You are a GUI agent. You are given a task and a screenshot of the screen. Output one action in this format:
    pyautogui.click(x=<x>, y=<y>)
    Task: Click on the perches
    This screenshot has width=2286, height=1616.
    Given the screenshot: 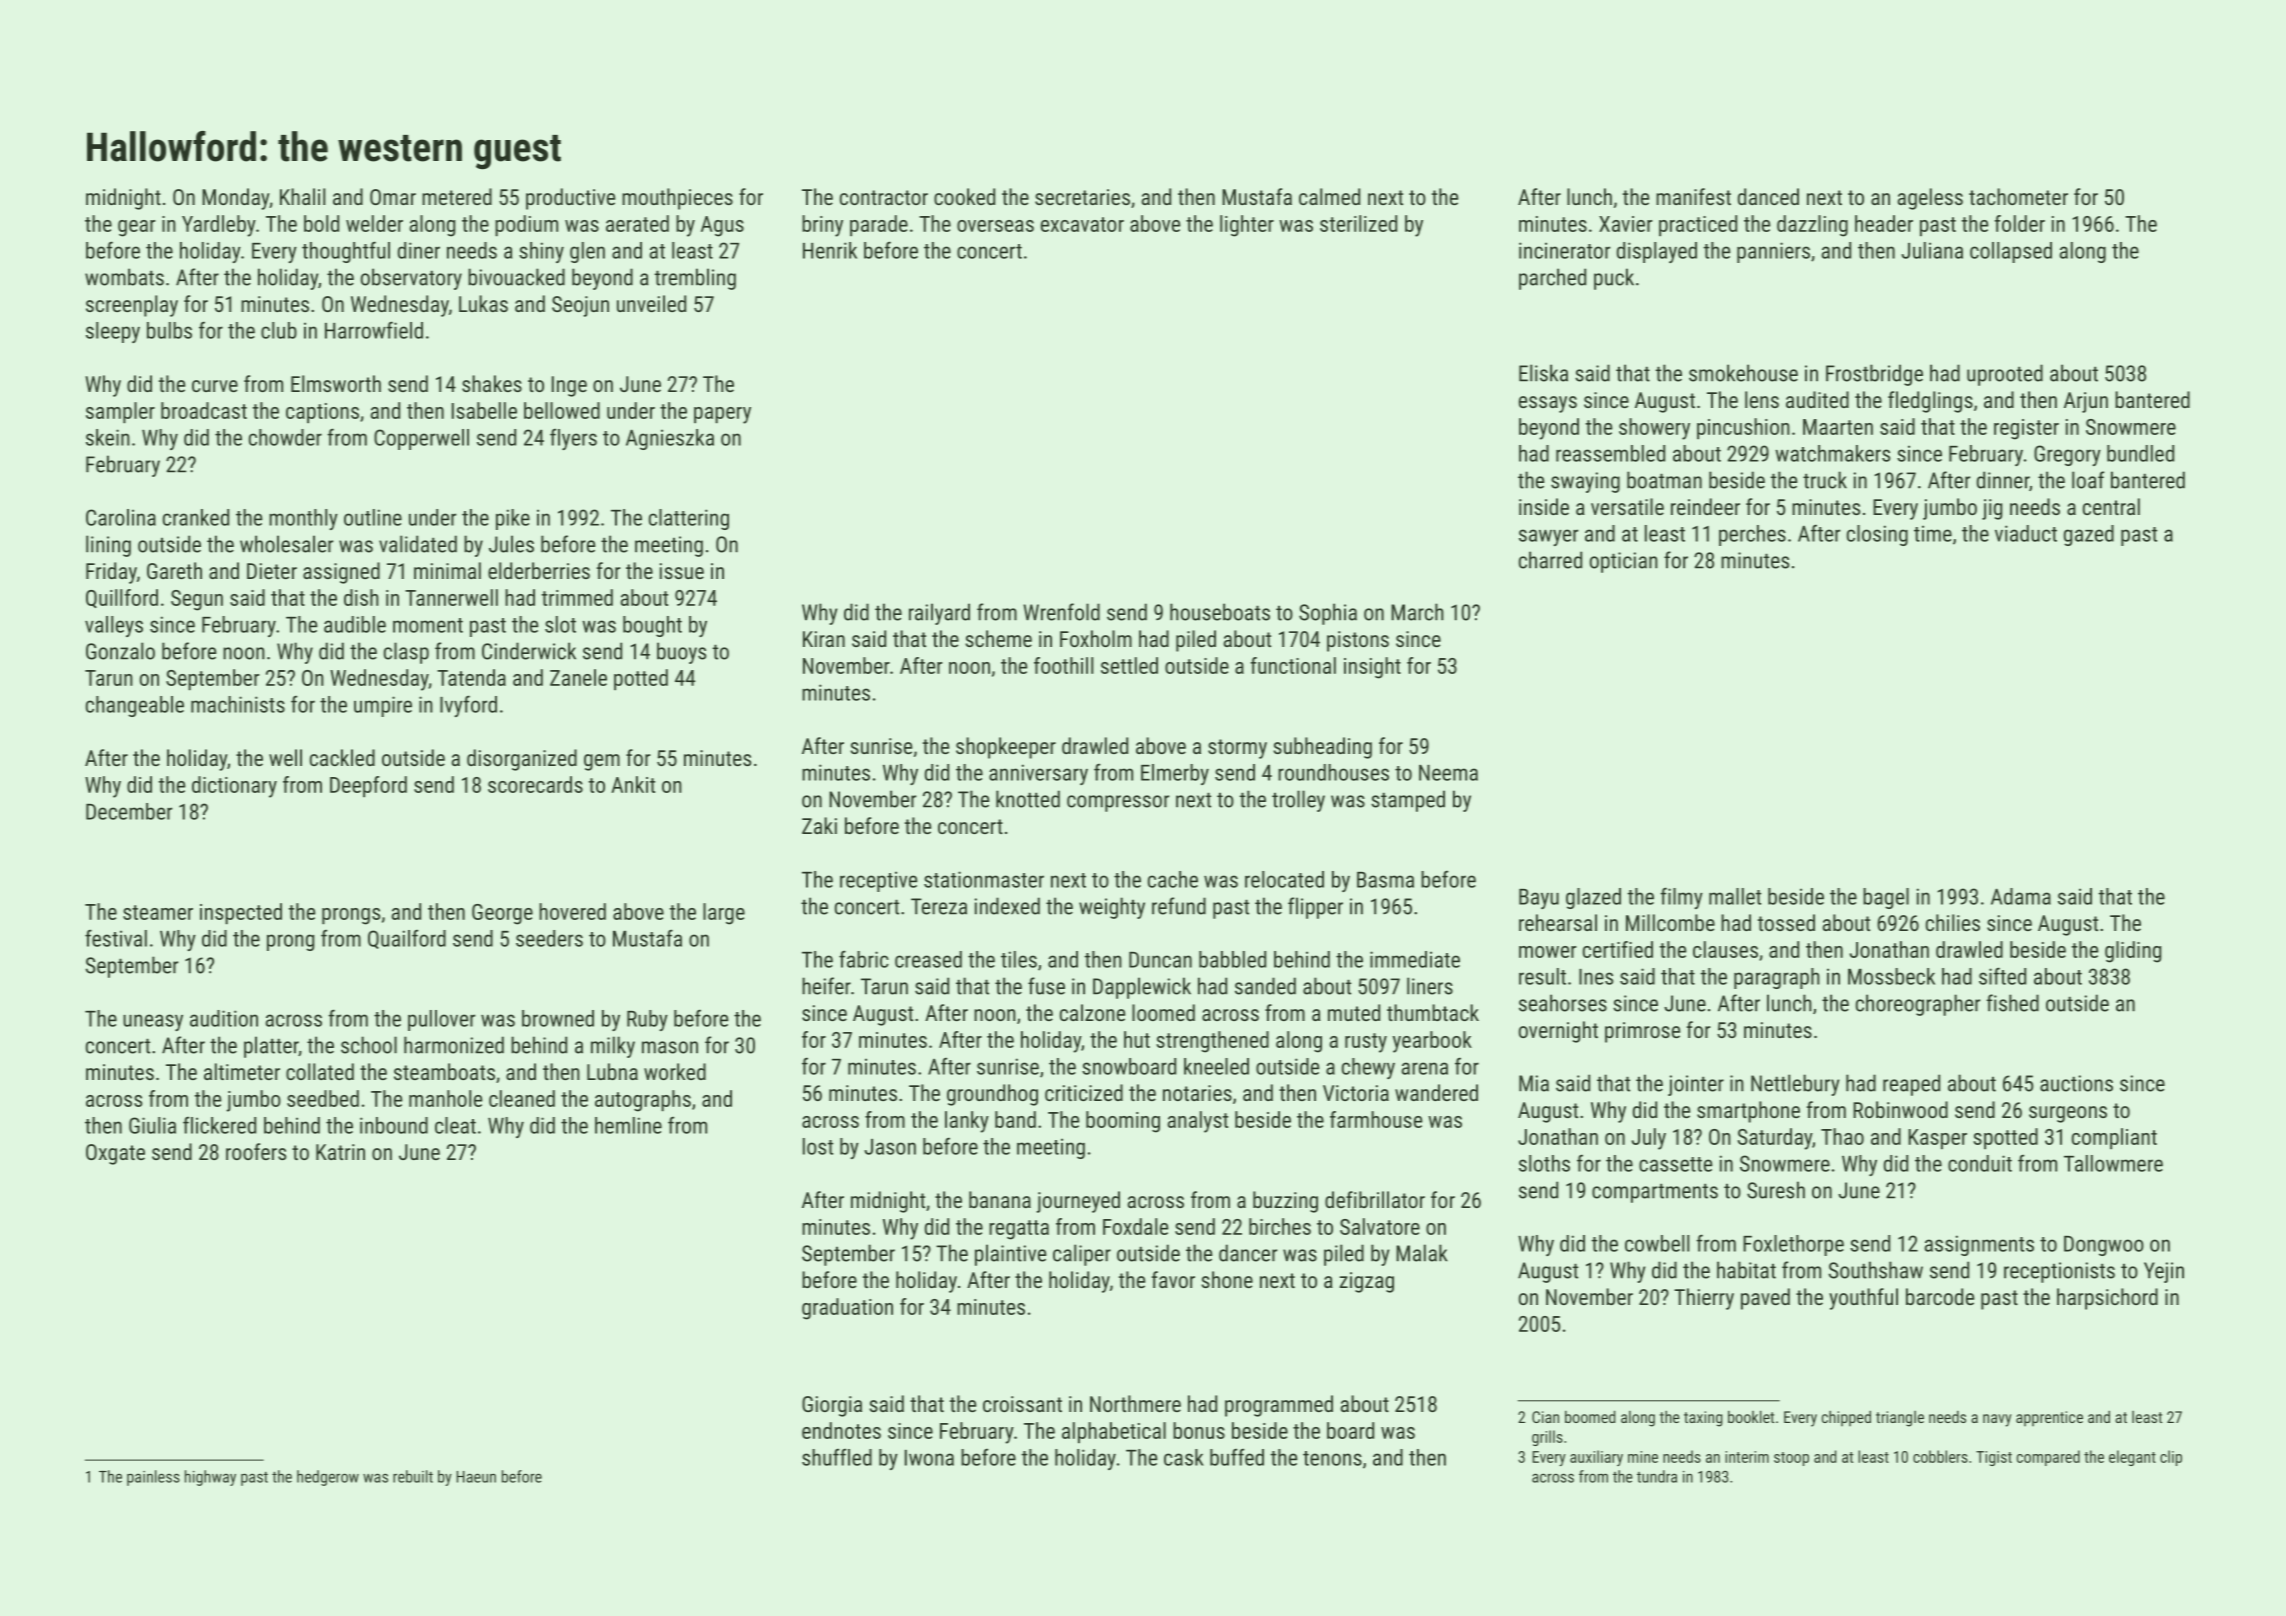 What is the action you would take?
    pyautogui.click(x=1752, y=535)
